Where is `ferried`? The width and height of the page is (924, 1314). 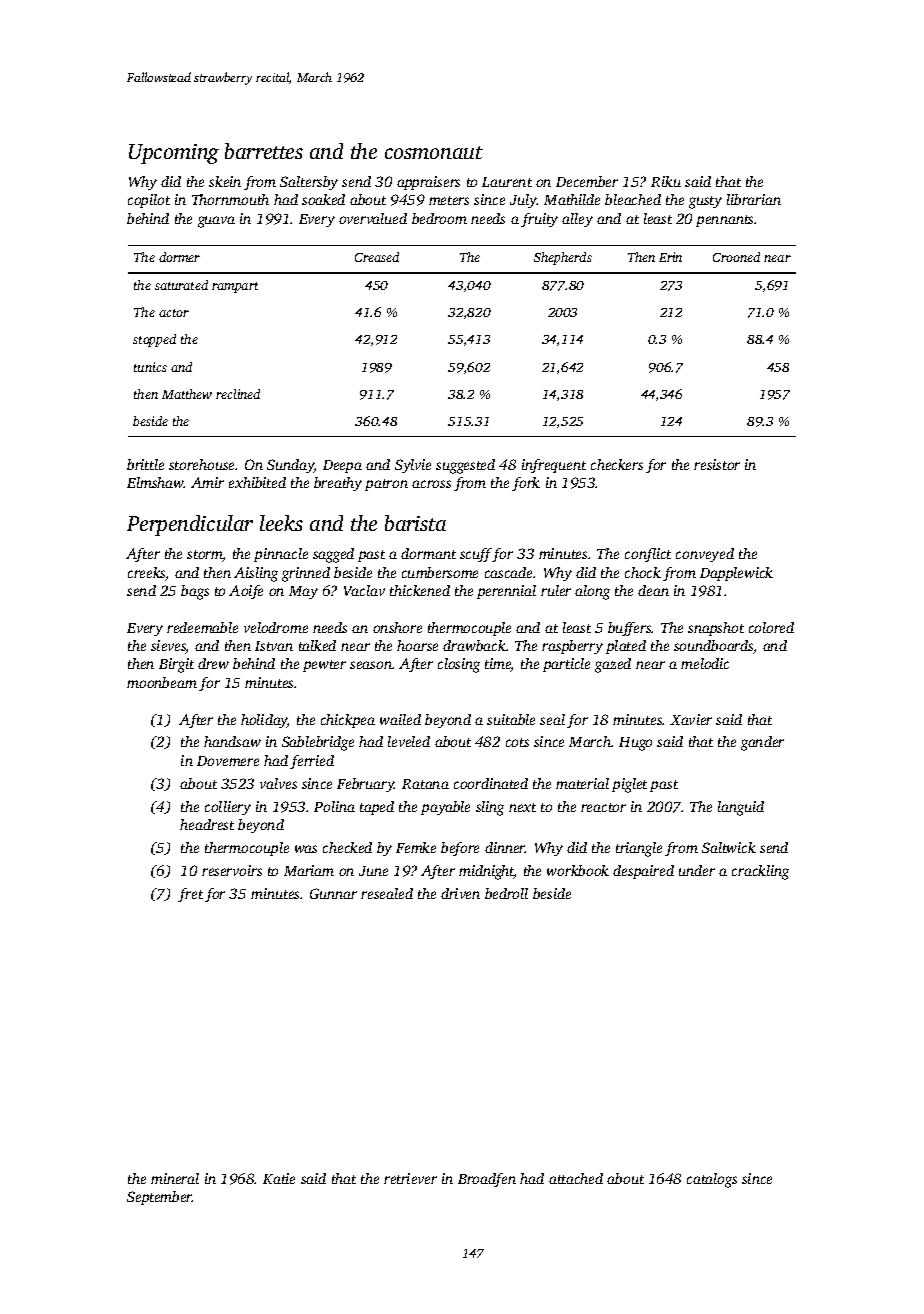
ferried is located at coordinates (312, 762).
